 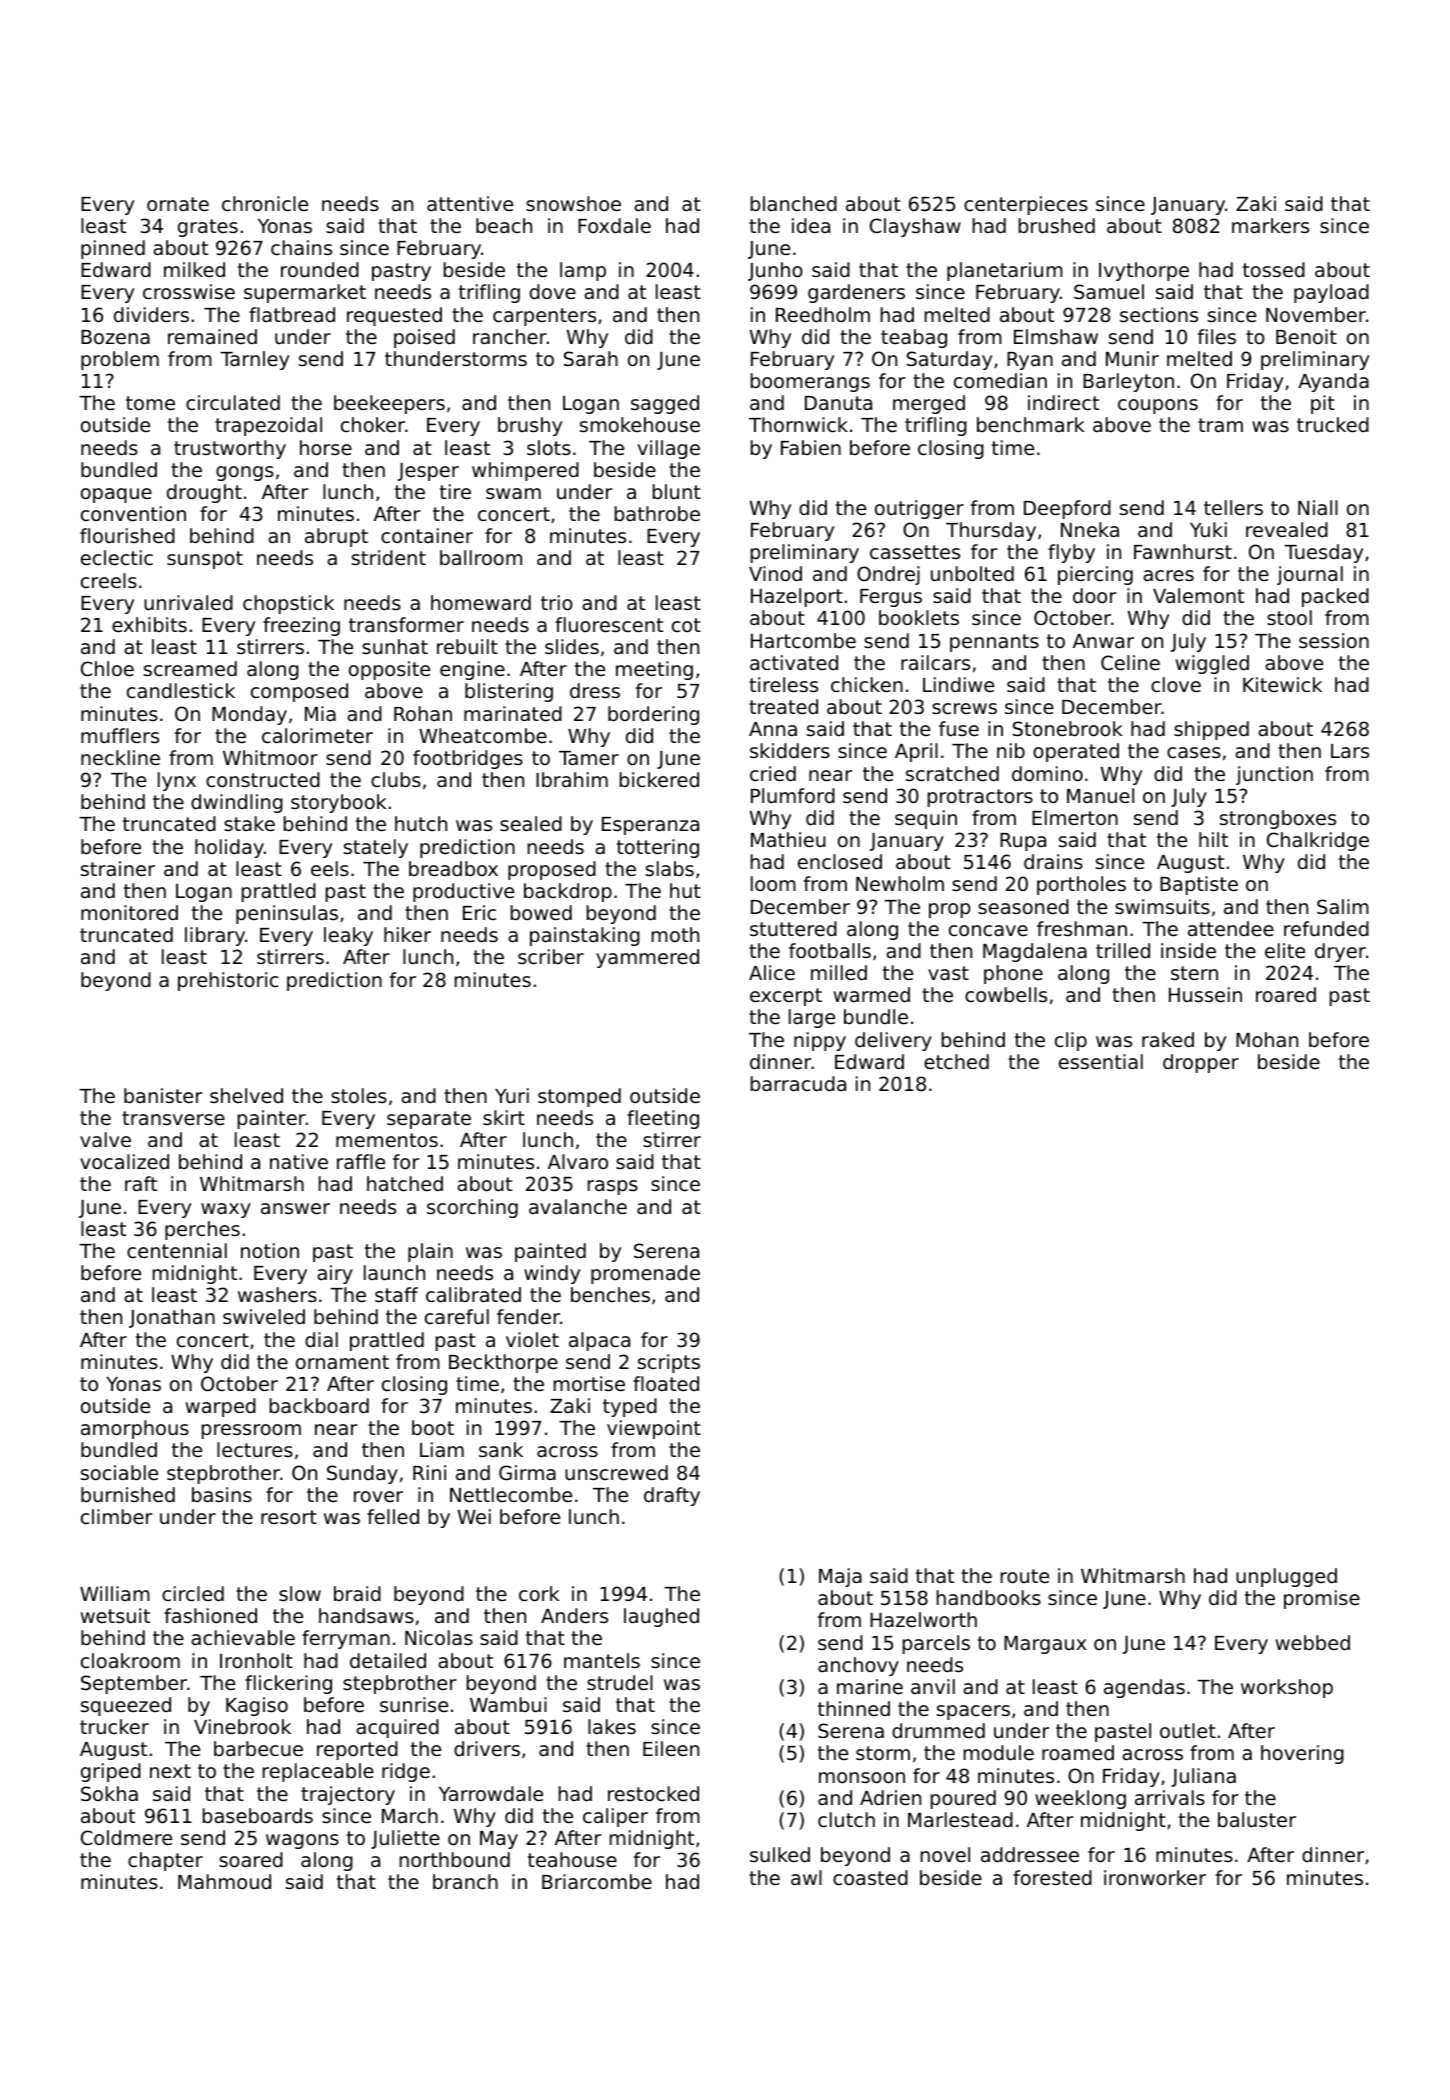 I want to click on Yarrowdale, so click(x=491, y=1793).
